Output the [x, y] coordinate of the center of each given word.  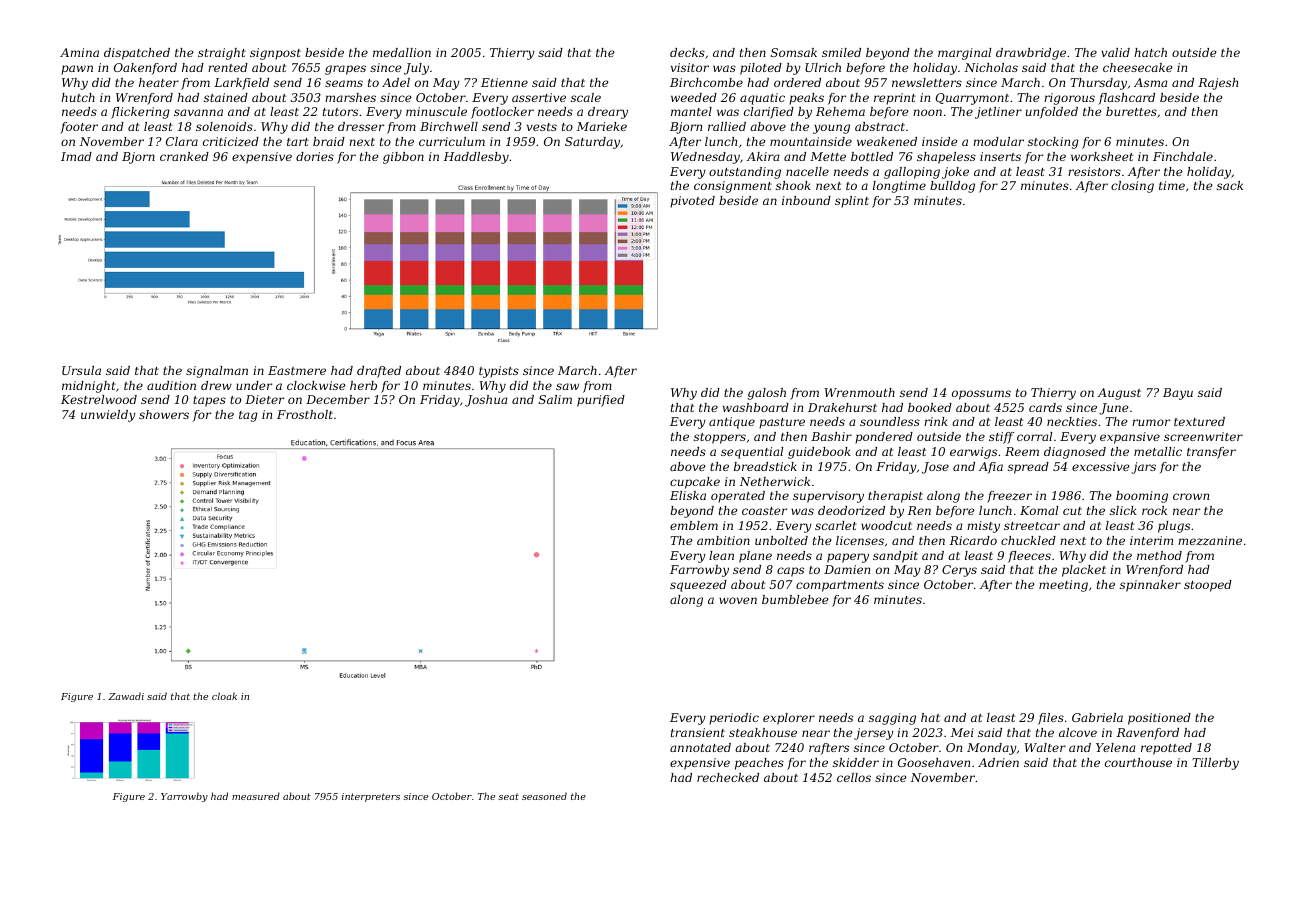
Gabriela [1097, 717]
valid [1115, 52]
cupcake [695, 483]
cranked [184, 156]
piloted [761, 69]
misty [983, 527]
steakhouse [763, 732]
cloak [224, 696]
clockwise [316, 385]
